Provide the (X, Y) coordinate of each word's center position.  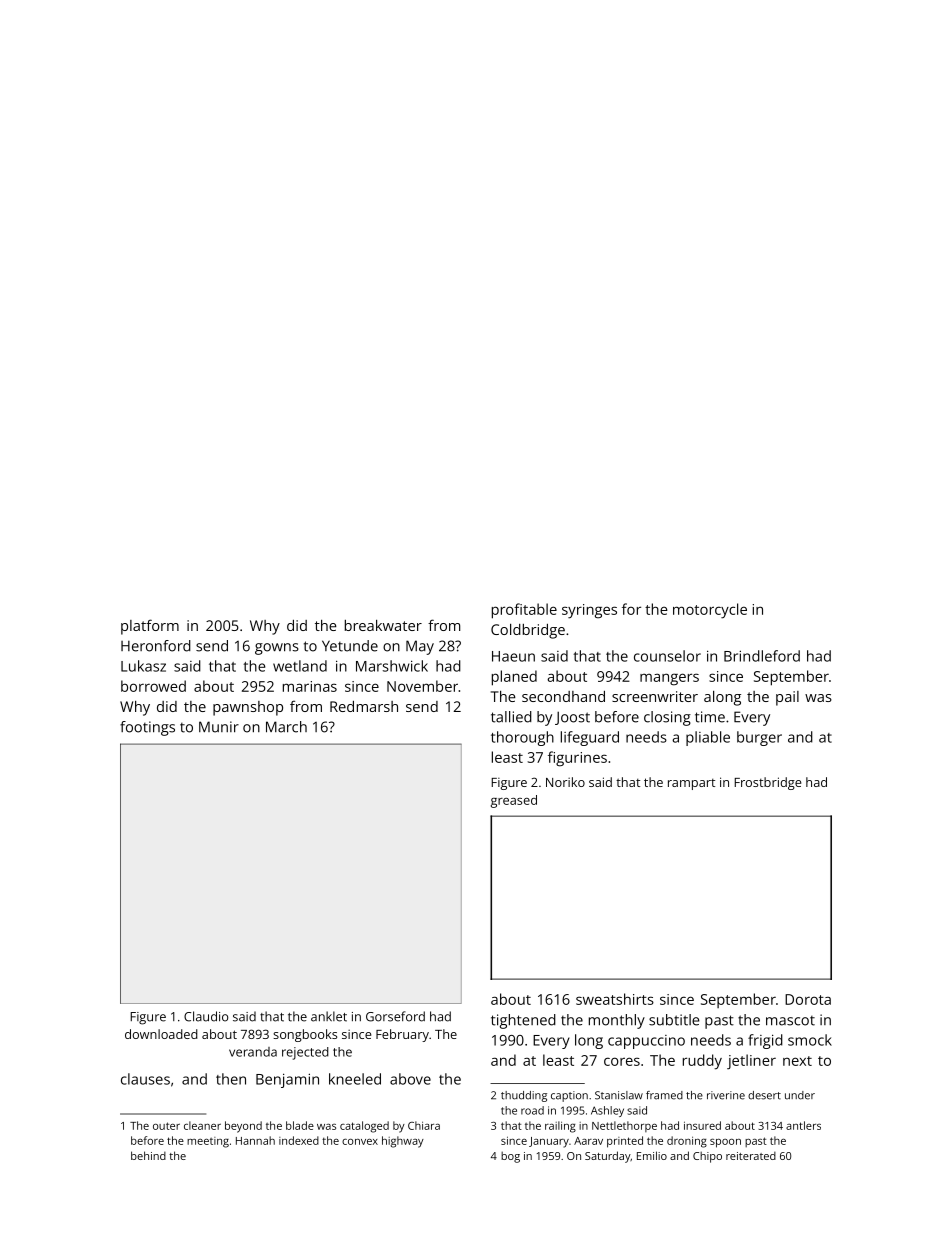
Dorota (808, 999)
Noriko (565, 782)
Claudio (206, 1016)
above (410, 1079)
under (800, 1095)
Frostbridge (767, 783)
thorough (522, 738)
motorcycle (710, 611)
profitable (524, 611)
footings (147, 728)
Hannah (255, 1140)
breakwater (383, 625)
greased (514, 801)
